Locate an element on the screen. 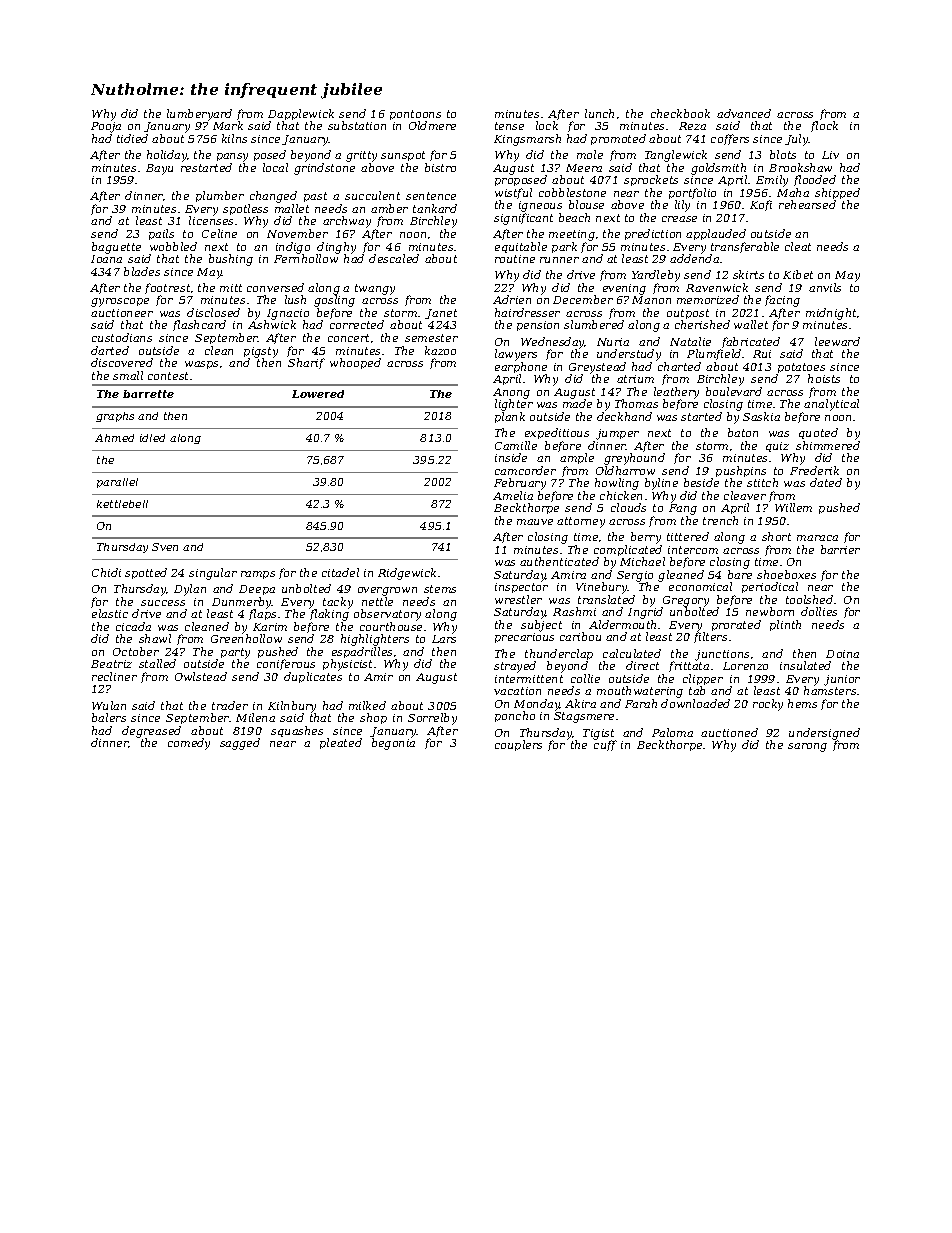 The width and height of the screenshot is (952, 1233). checkbook is located at coordinates (680, 113).
